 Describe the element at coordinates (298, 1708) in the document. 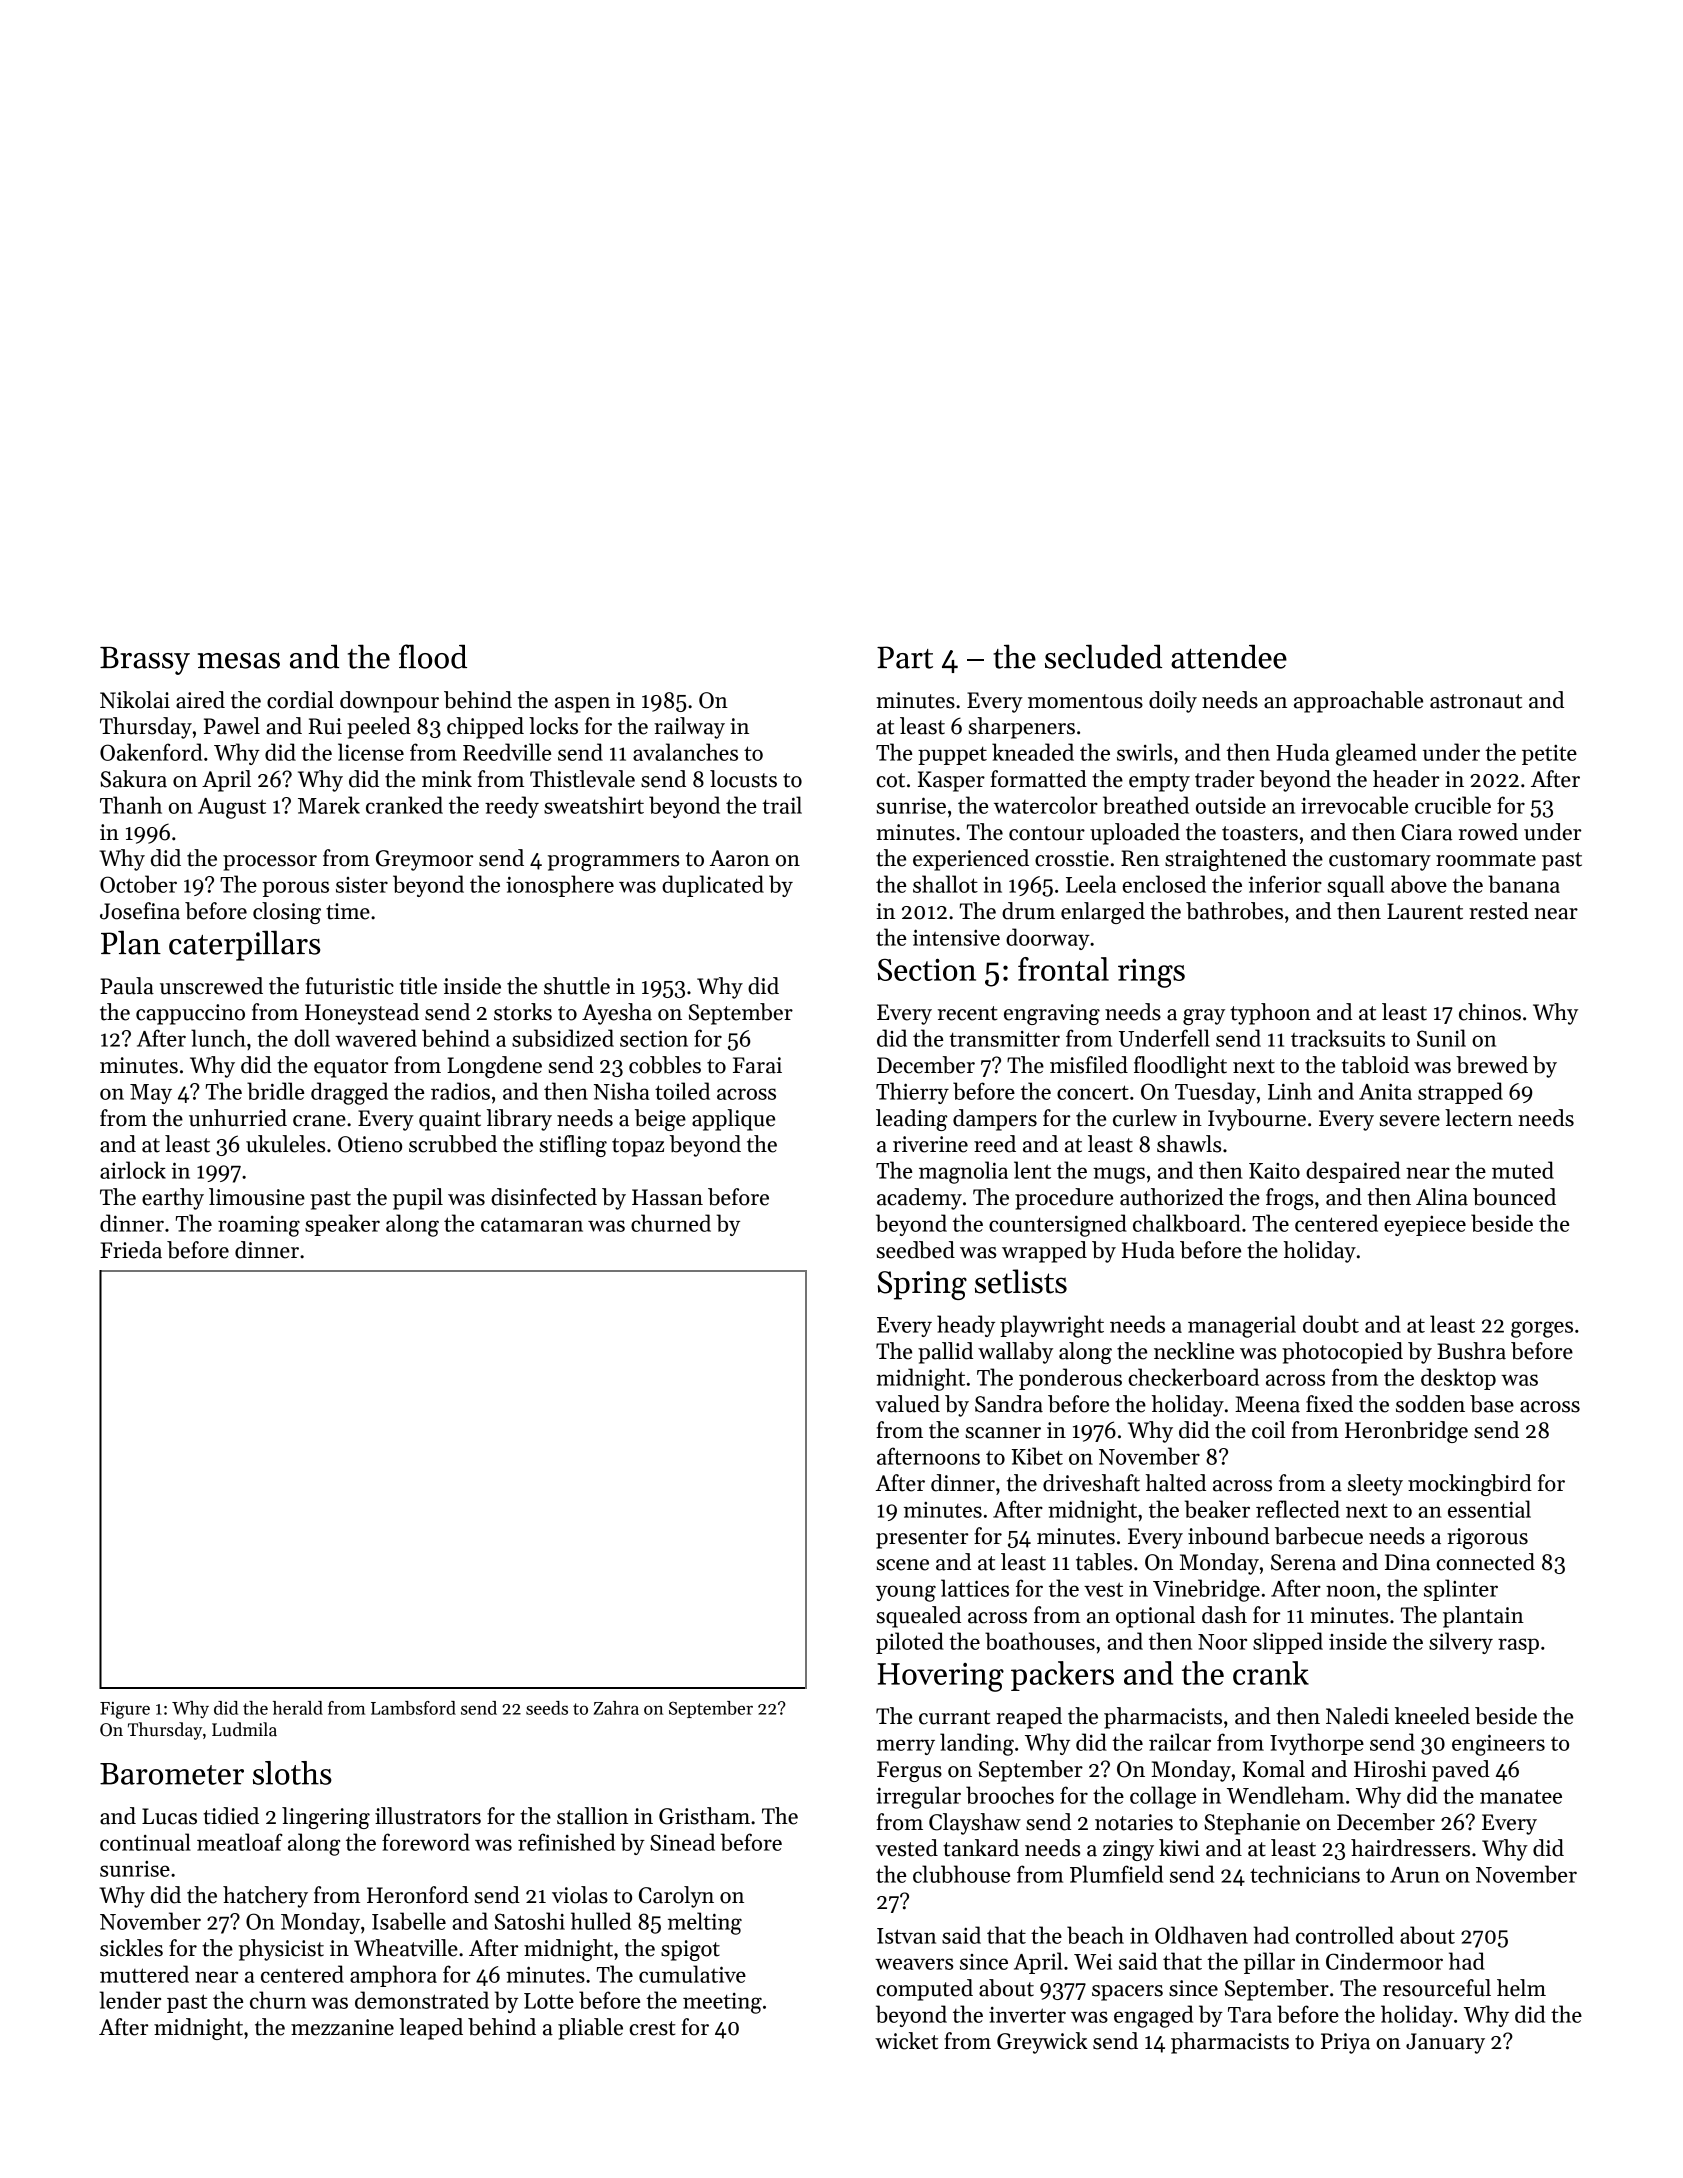

I see `herald` at that location.
